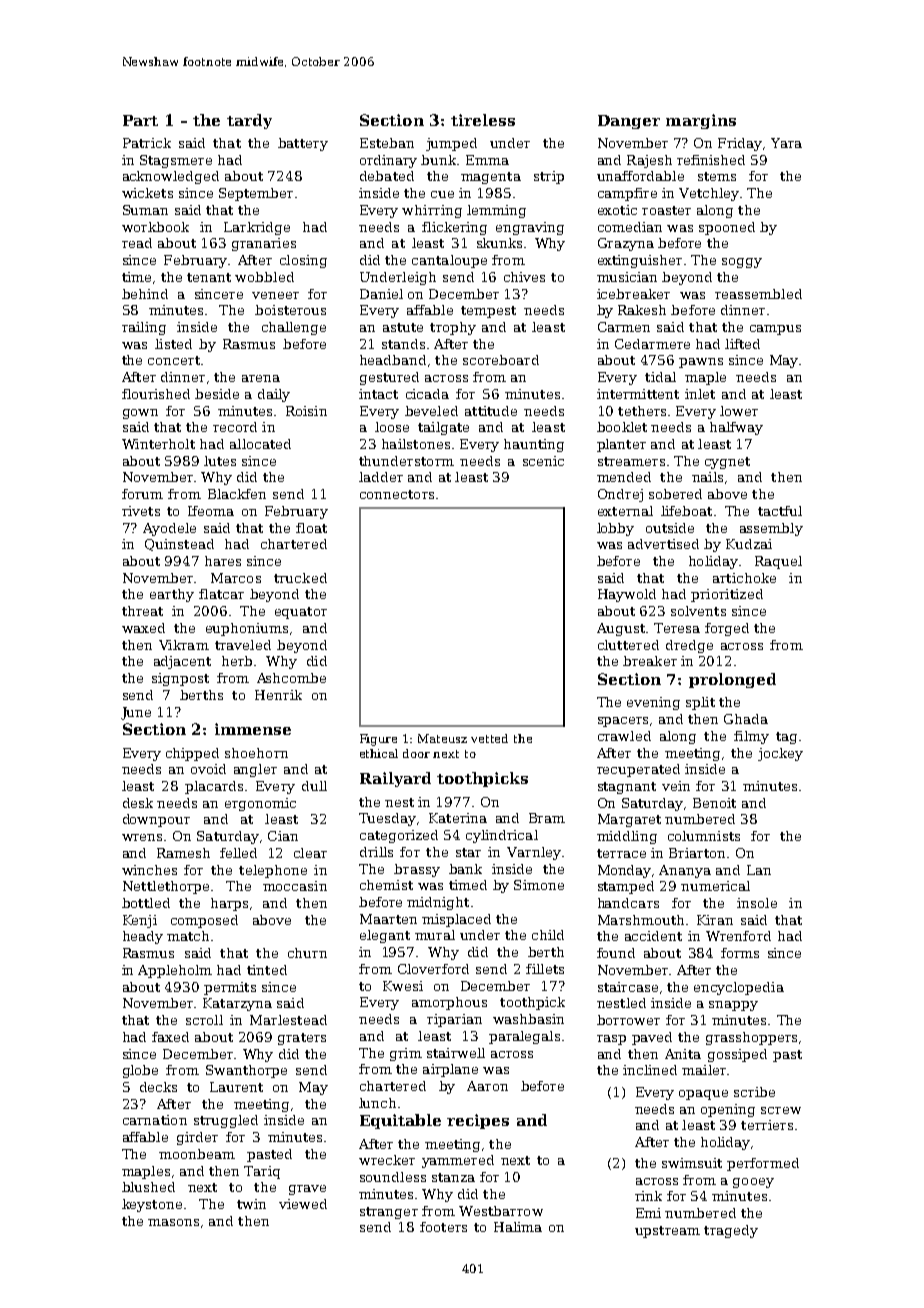  Describe the element at coordinates (629, 122) in the screenshot. I see `Danger` at that location.
